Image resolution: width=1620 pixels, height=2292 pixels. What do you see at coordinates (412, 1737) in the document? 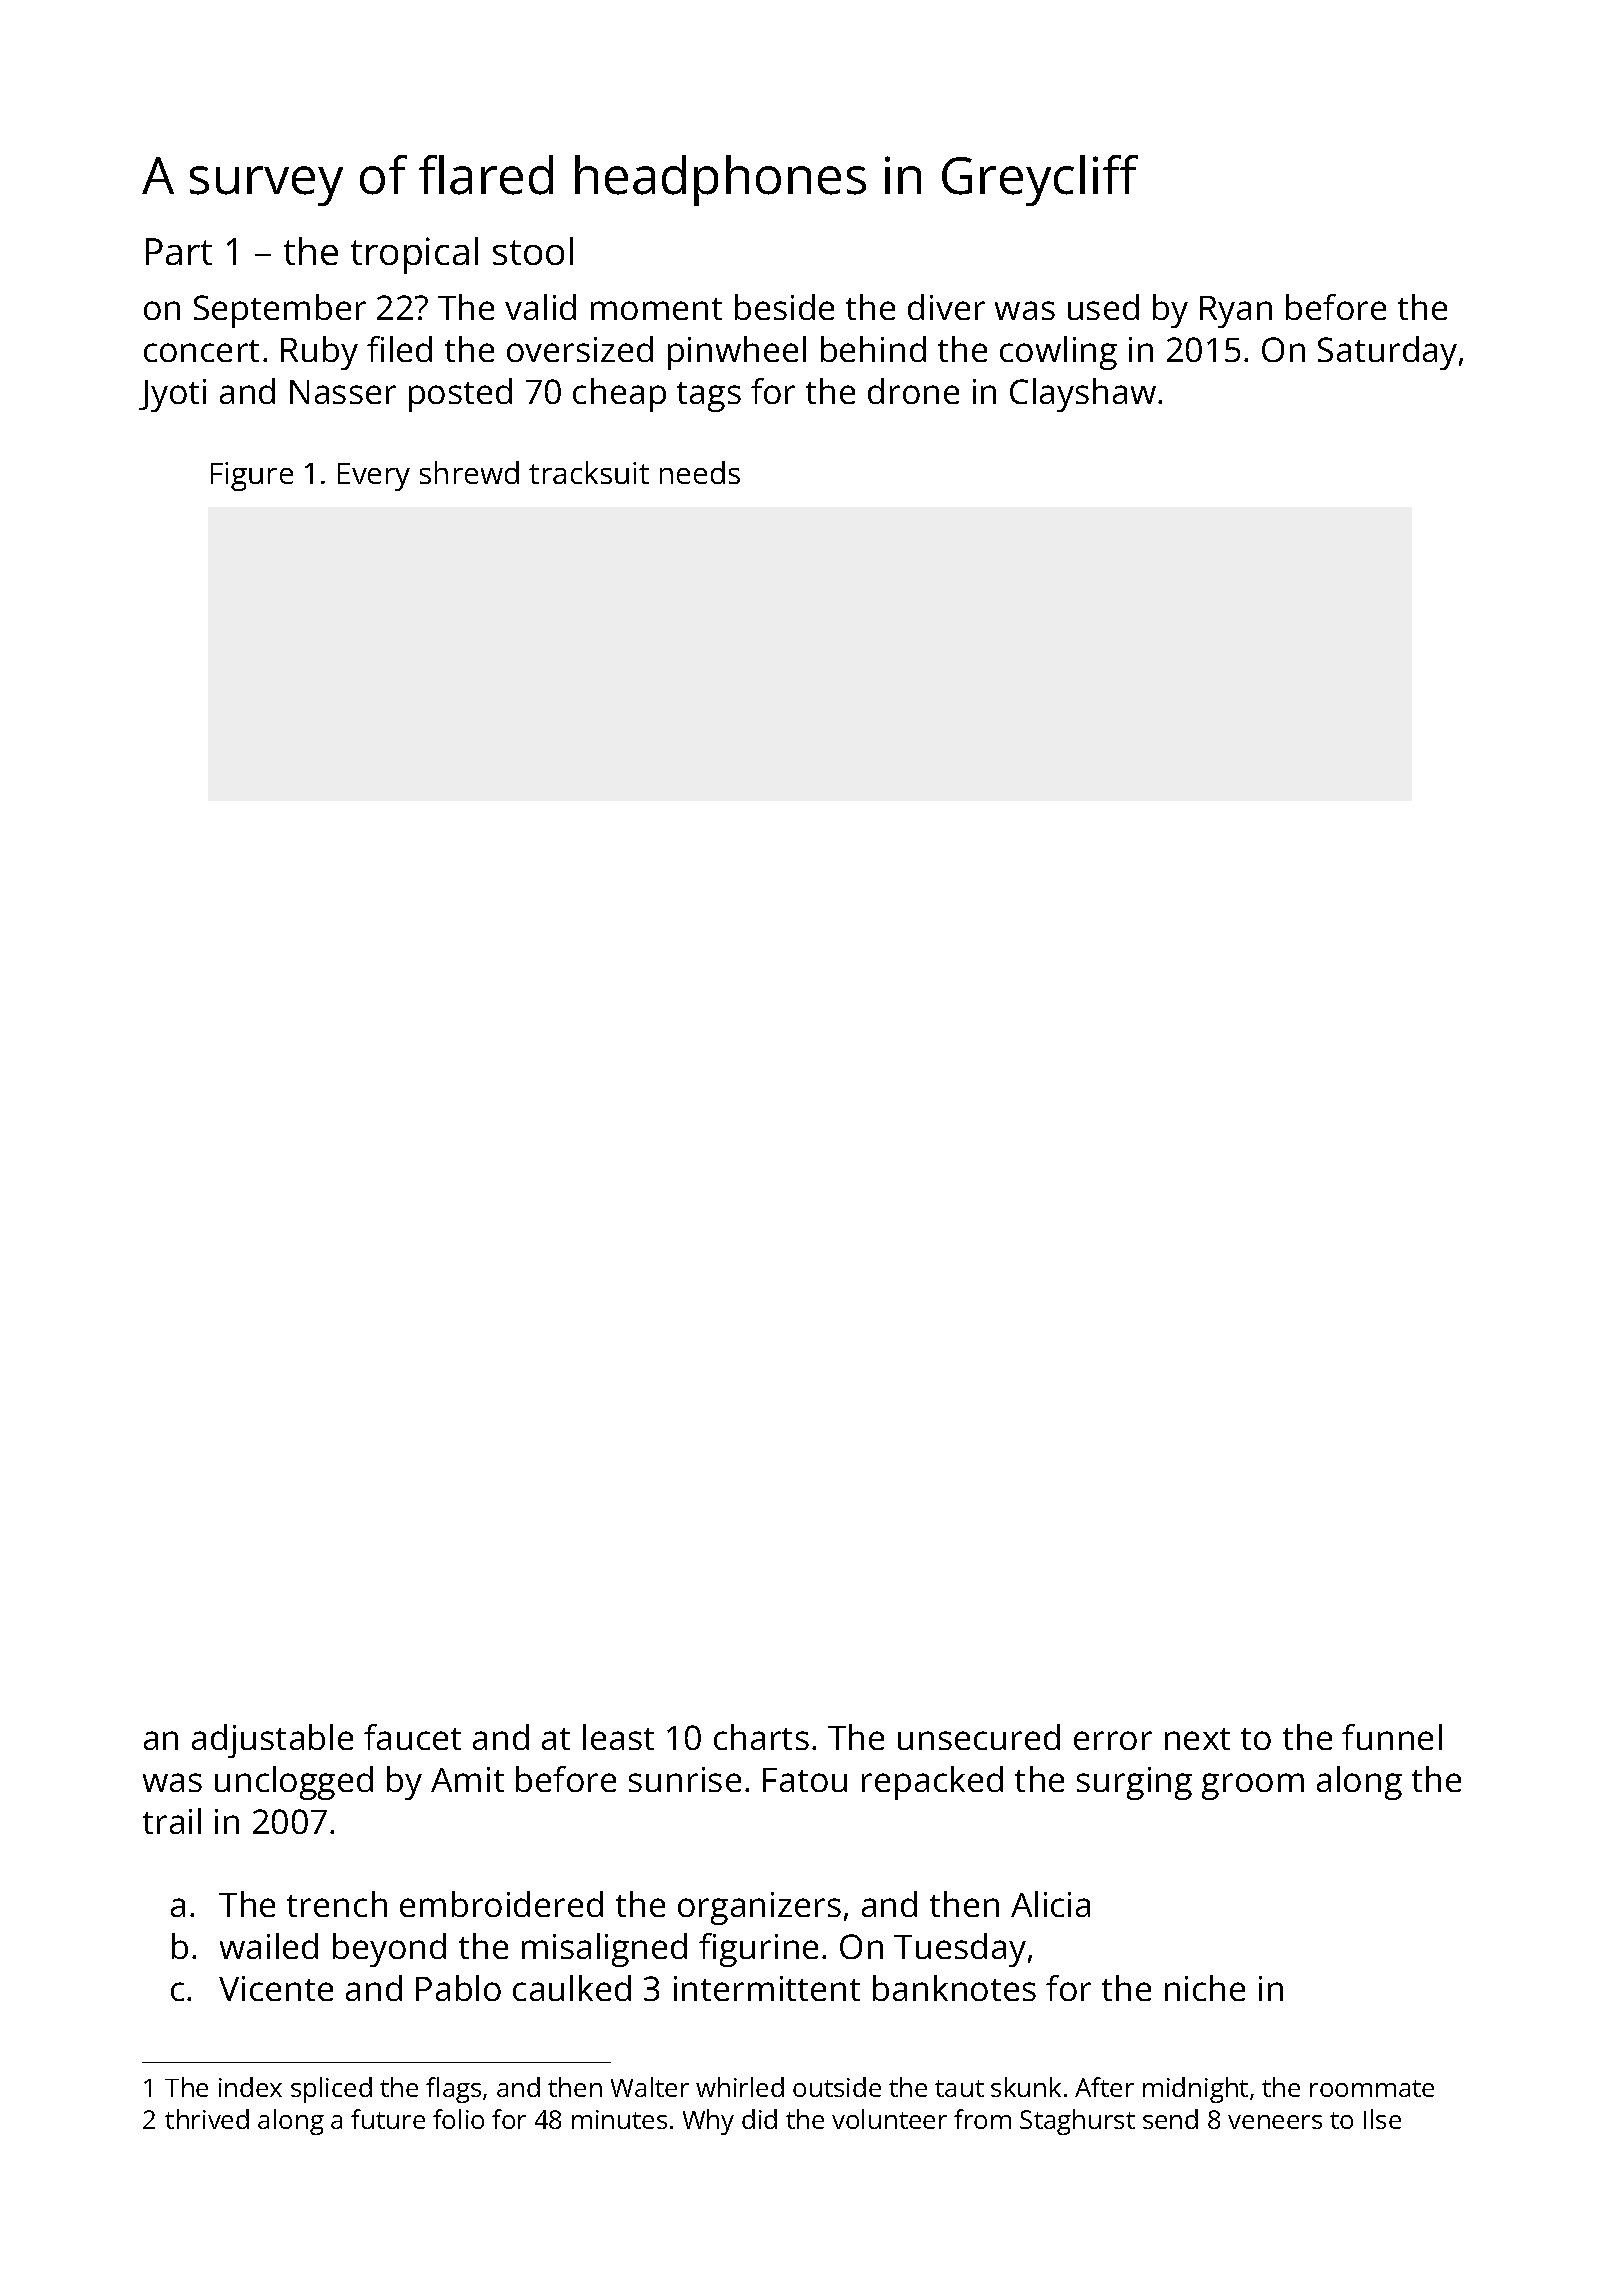
I see `faucet` at bounding box center [412, 1737].
